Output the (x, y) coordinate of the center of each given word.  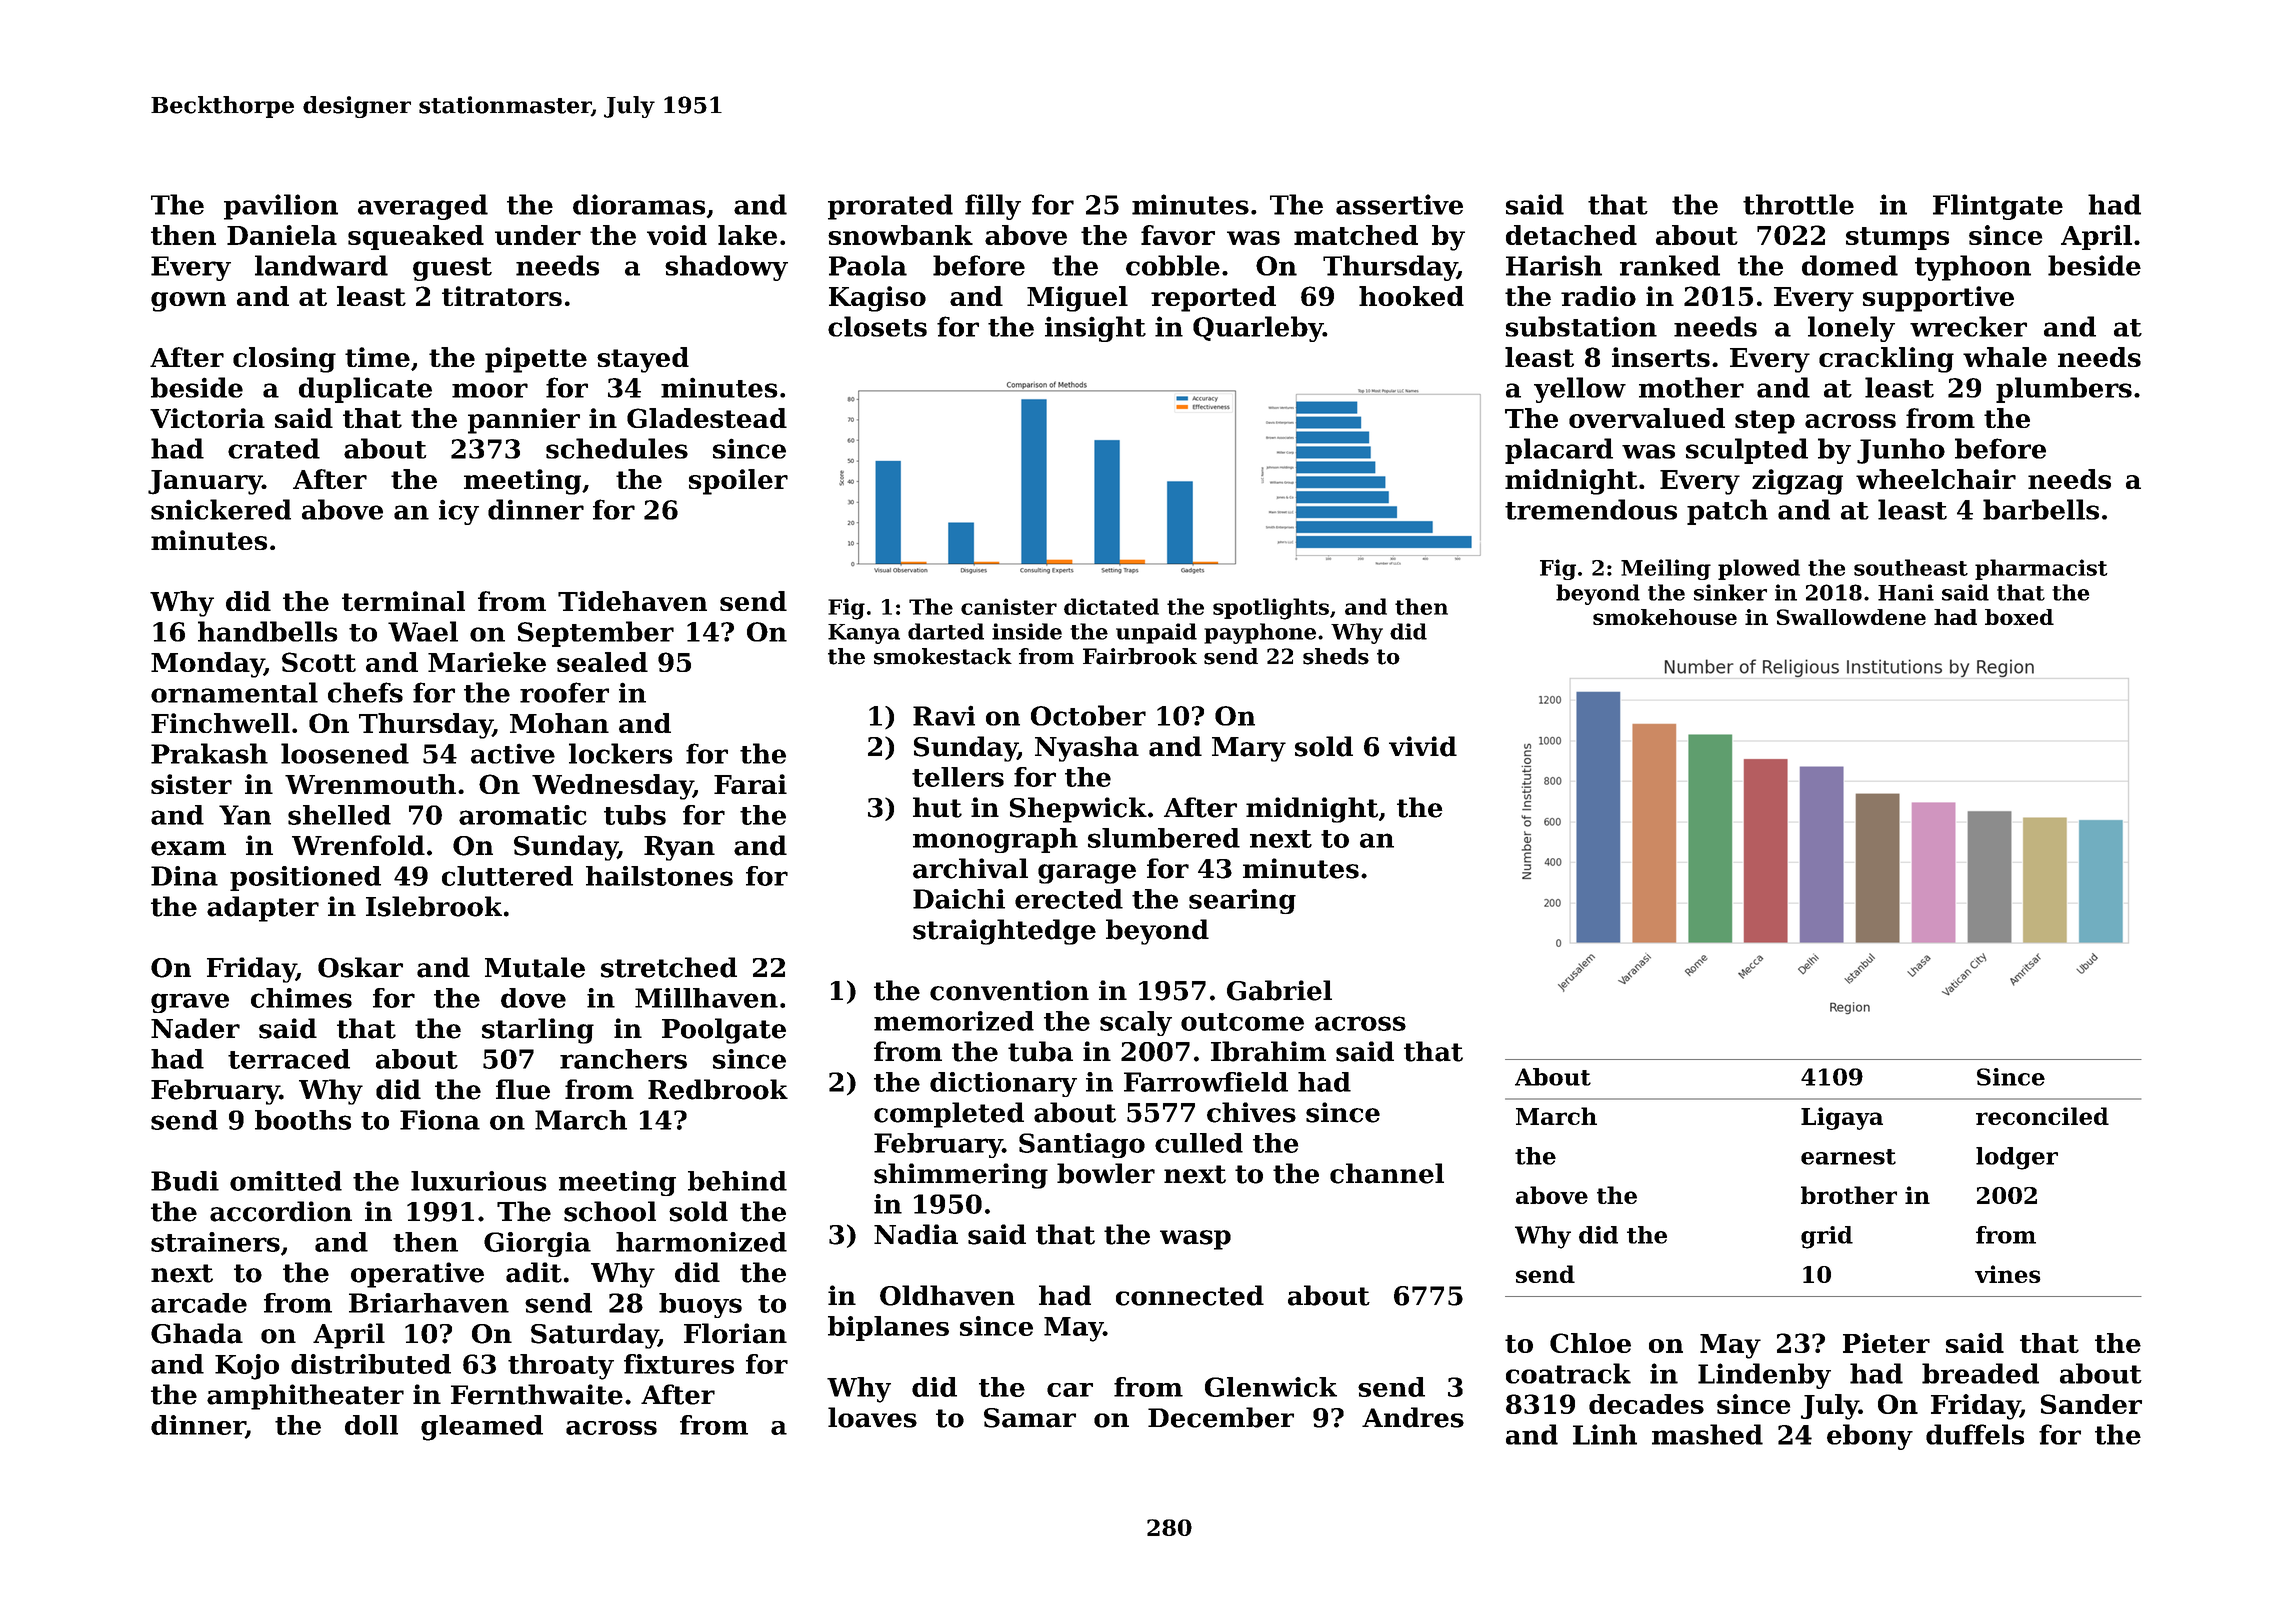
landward (321, 265)
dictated (1111, 606)
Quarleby (1258, 329)
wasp (1195, 1240)
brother (1849, 1195)
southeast (1911, 567)
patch (1727, 512)
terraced (289, 1059)
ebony (1870, 1437)
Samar (1030, 1418)
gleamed (482, 1428)
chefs (365, 692)
